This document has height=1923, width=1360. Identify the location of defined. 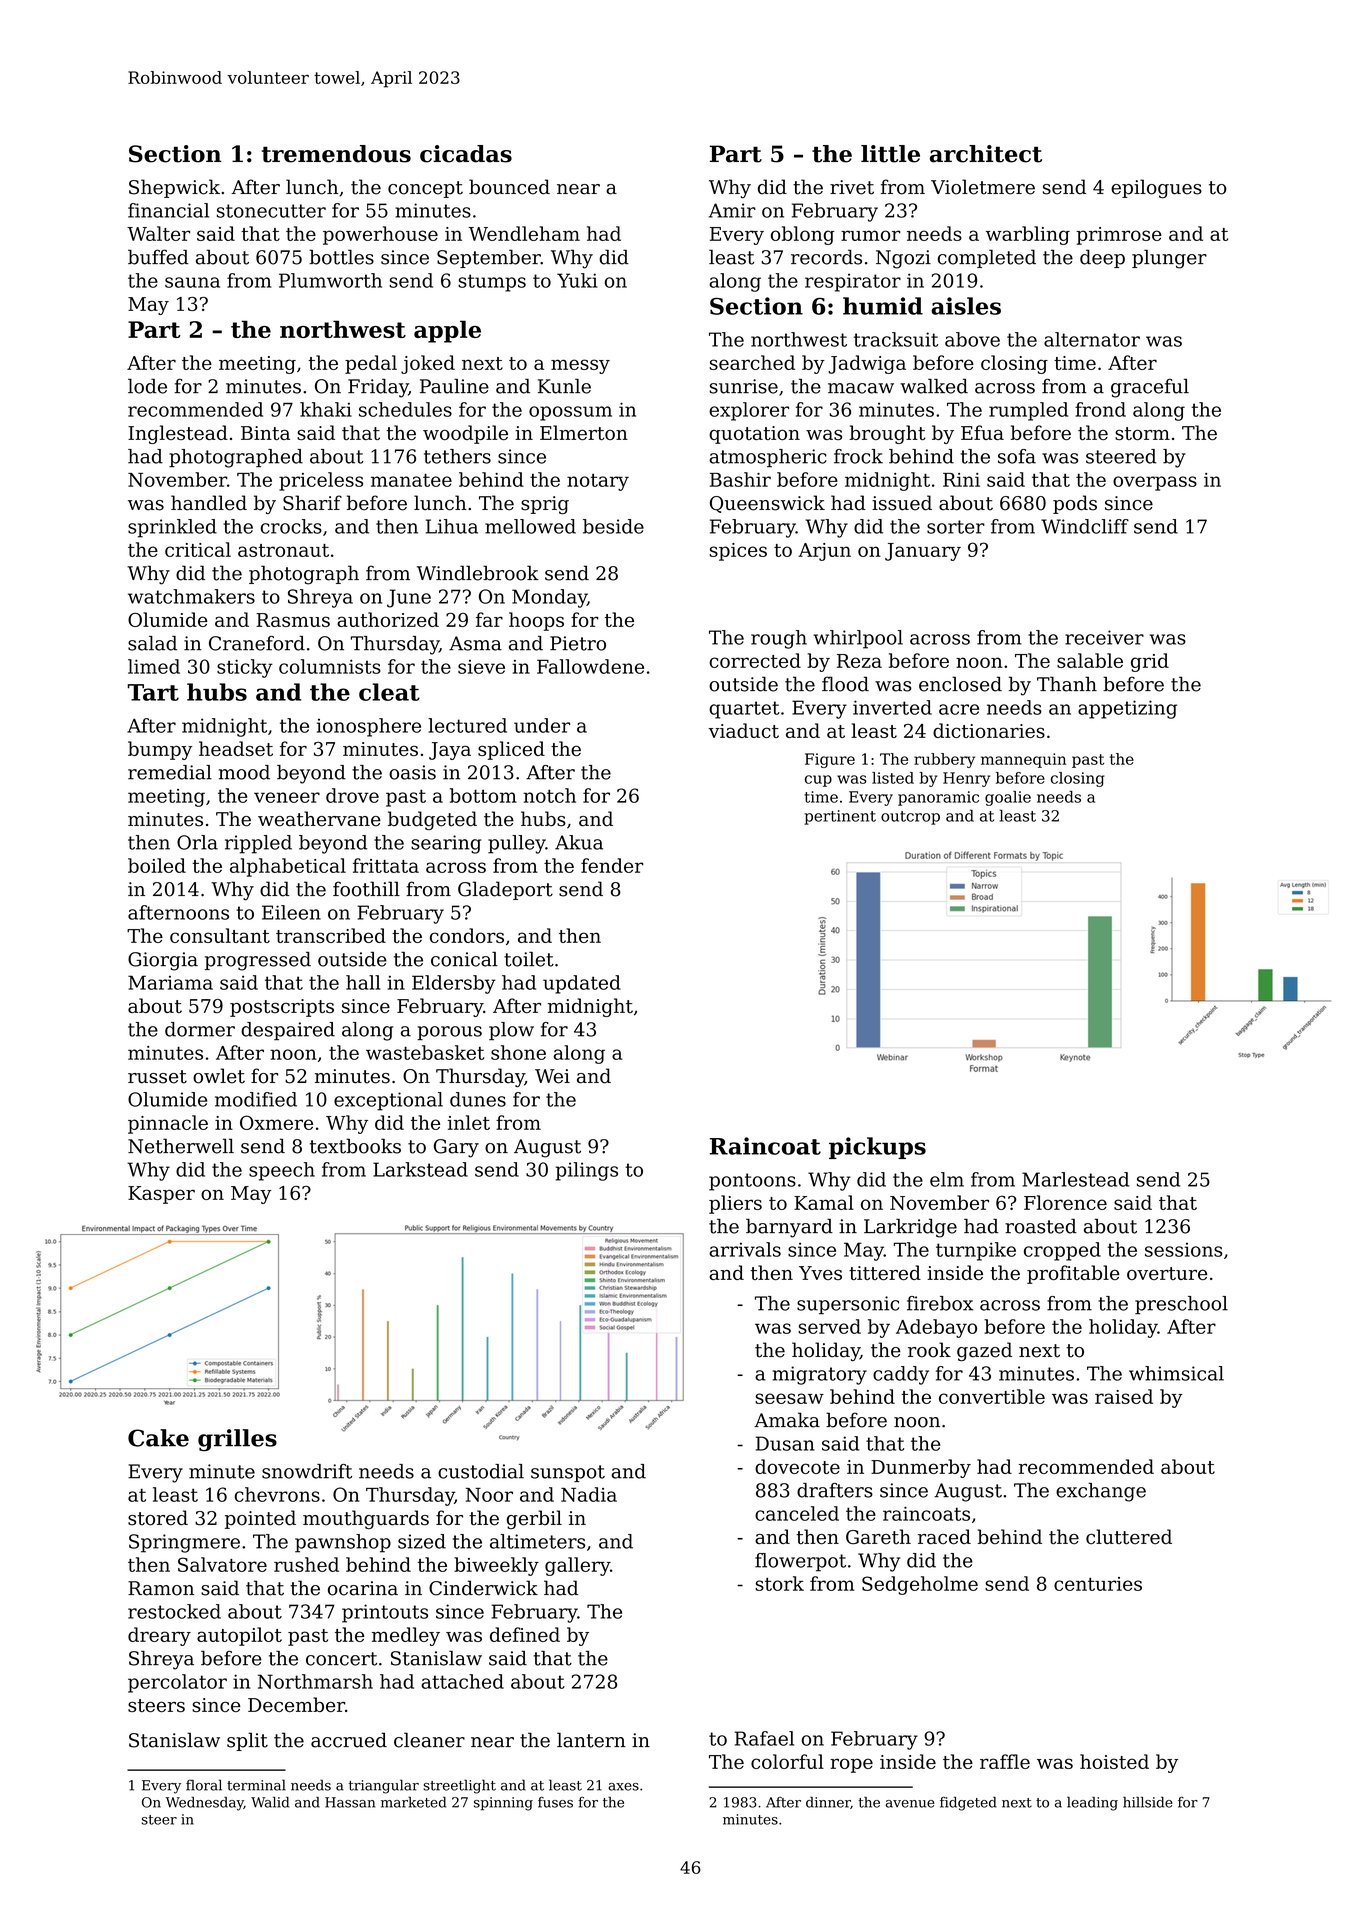
(525, 1634).
